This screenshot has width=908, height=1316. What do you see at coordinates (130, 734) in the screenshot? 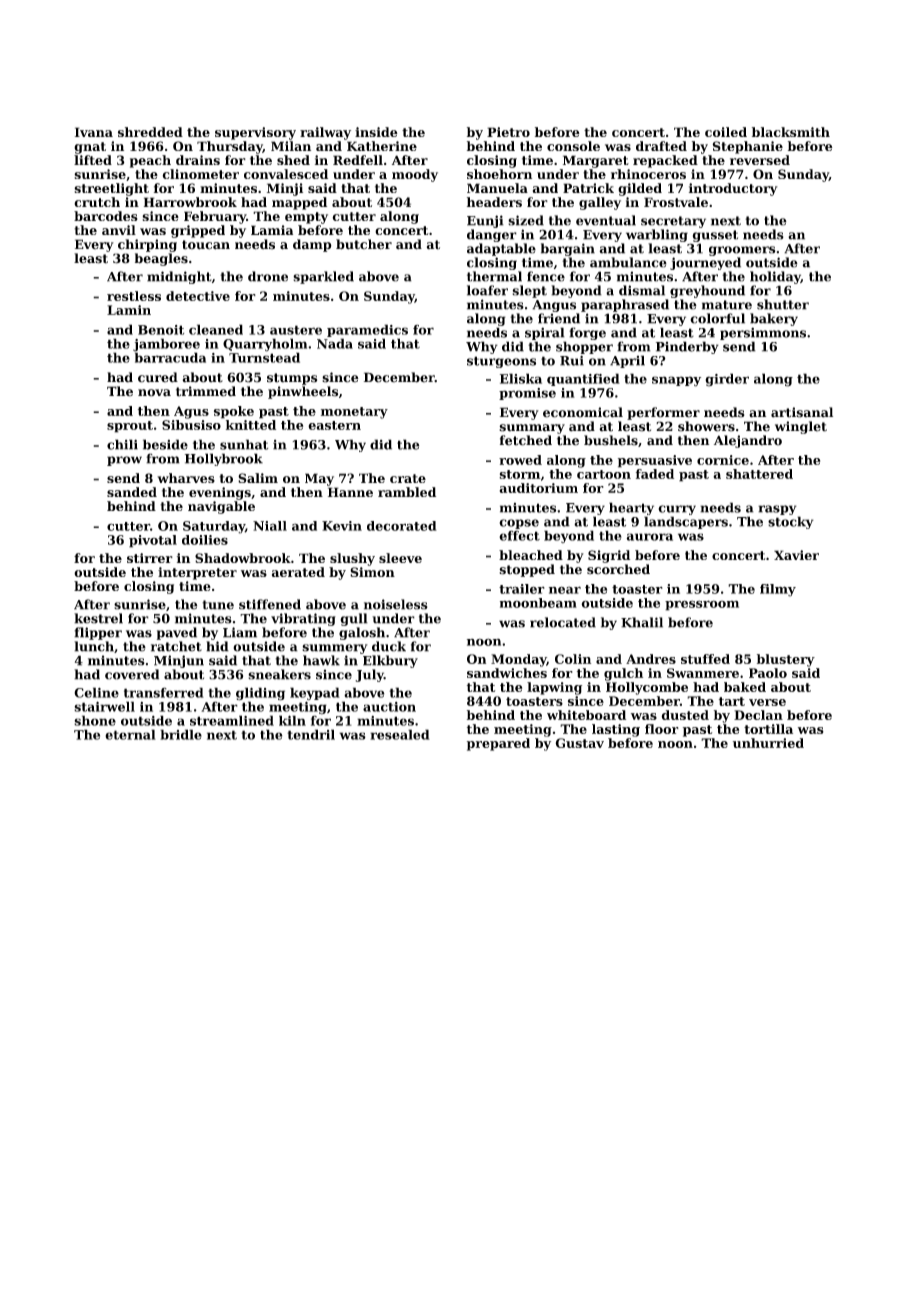
I see `eternal` at bounding box center [130, 734].
